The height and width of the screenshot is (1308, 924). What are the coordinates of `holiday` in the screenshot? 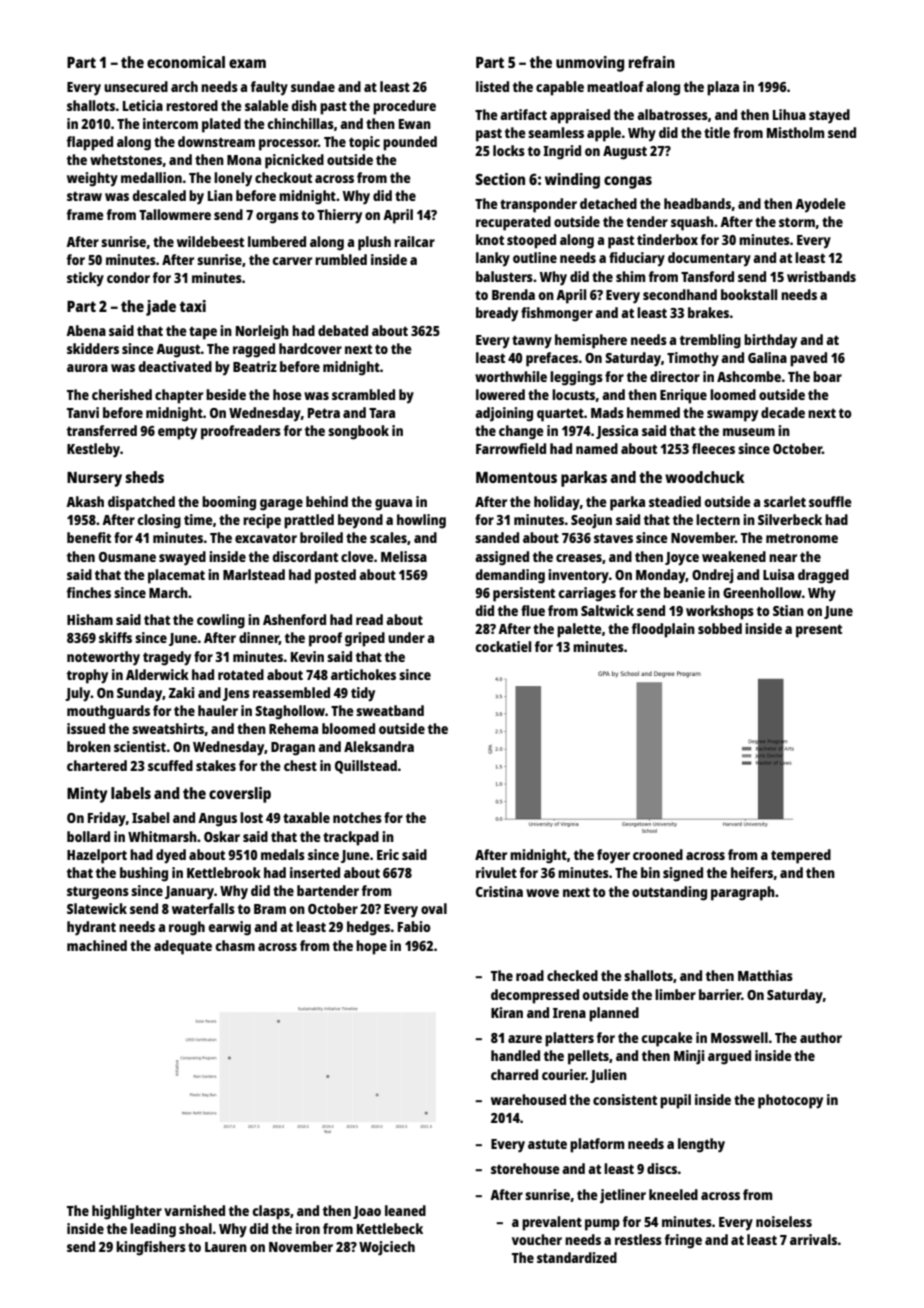 It's located at (557, 503).
